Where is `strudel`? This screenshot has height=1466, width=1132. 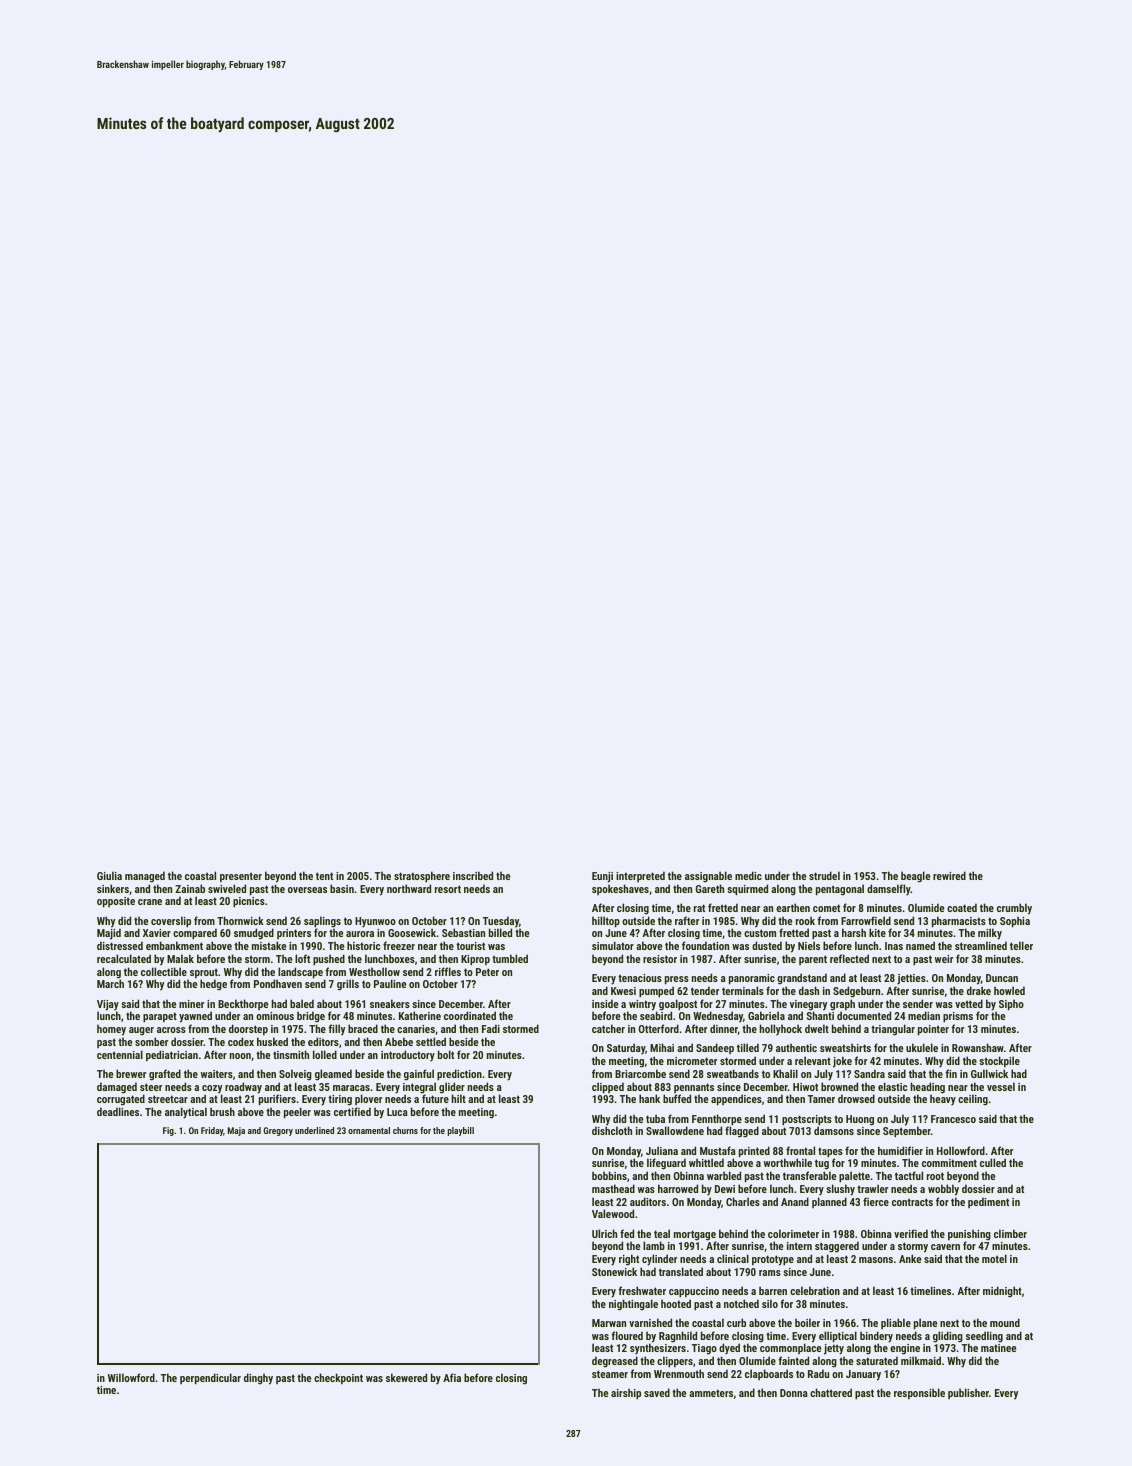
strudel is located at coordinates (824, 875).
